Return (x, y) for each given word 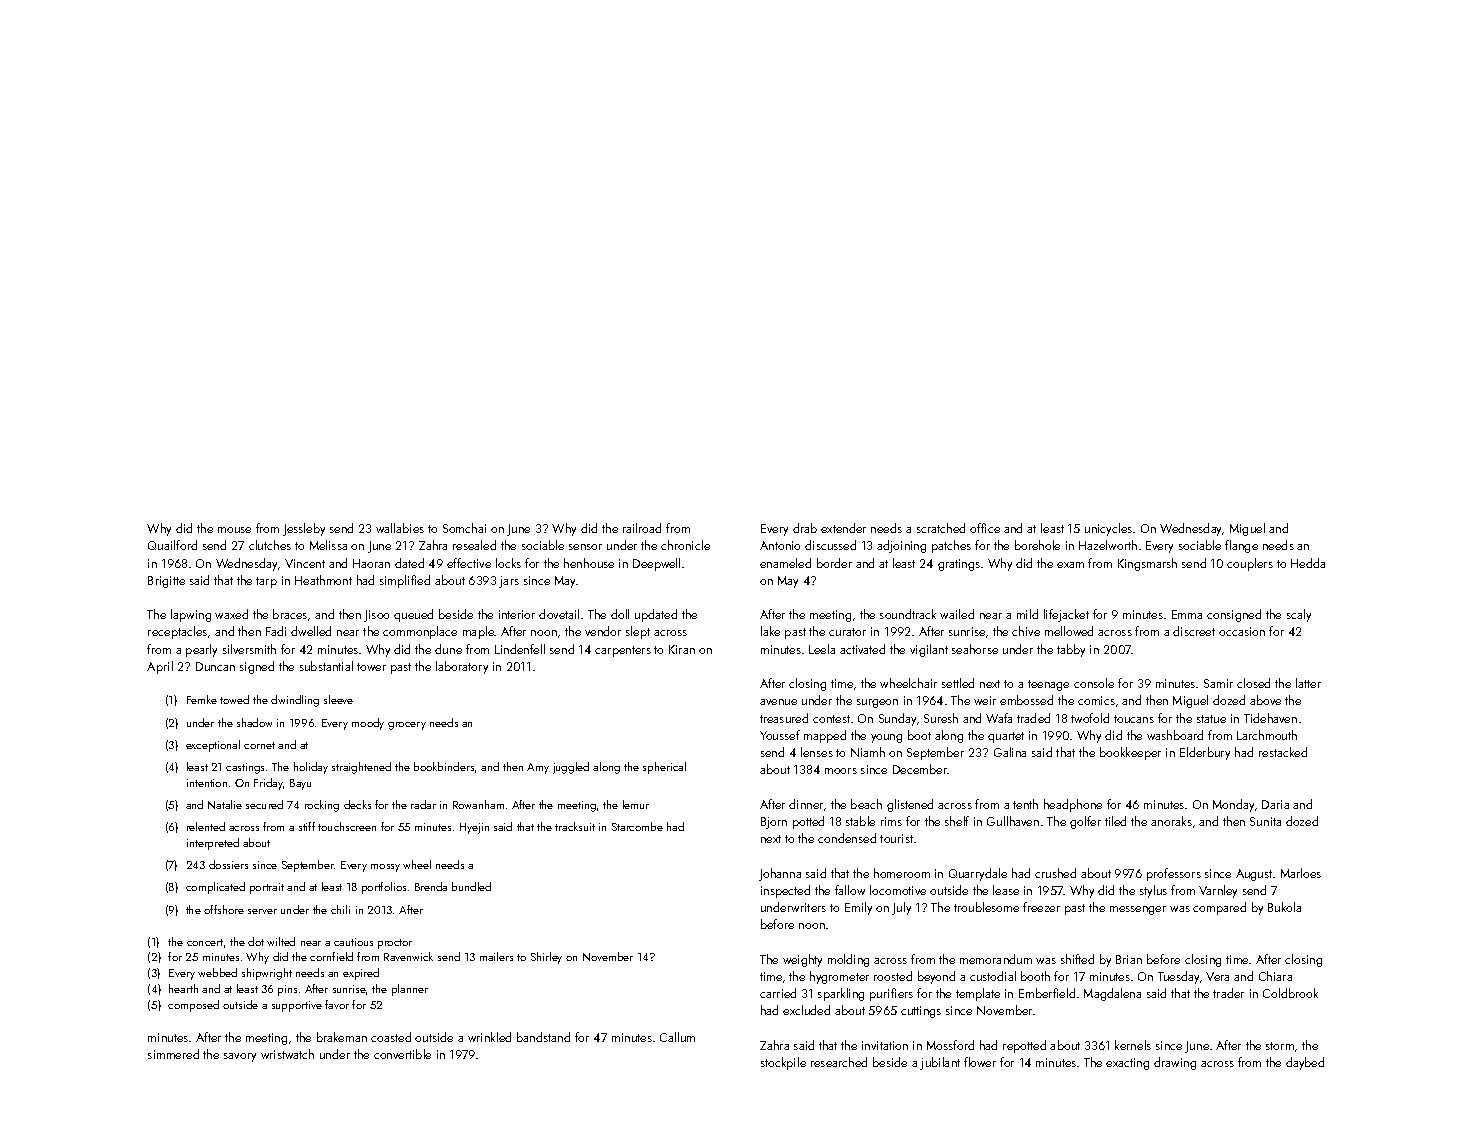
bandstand (543, 1037)
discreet (1194, 631)
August (1254, 875)
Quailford (172, 545)
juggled (571, 768)
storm (1280, 1046)
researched (839, 1062)
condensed (847, 838)
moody (368, 724)
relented (206, 826)
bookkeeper (1130, 753)
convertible (402, 1054)
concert (205, 942)
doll (620, 614)
